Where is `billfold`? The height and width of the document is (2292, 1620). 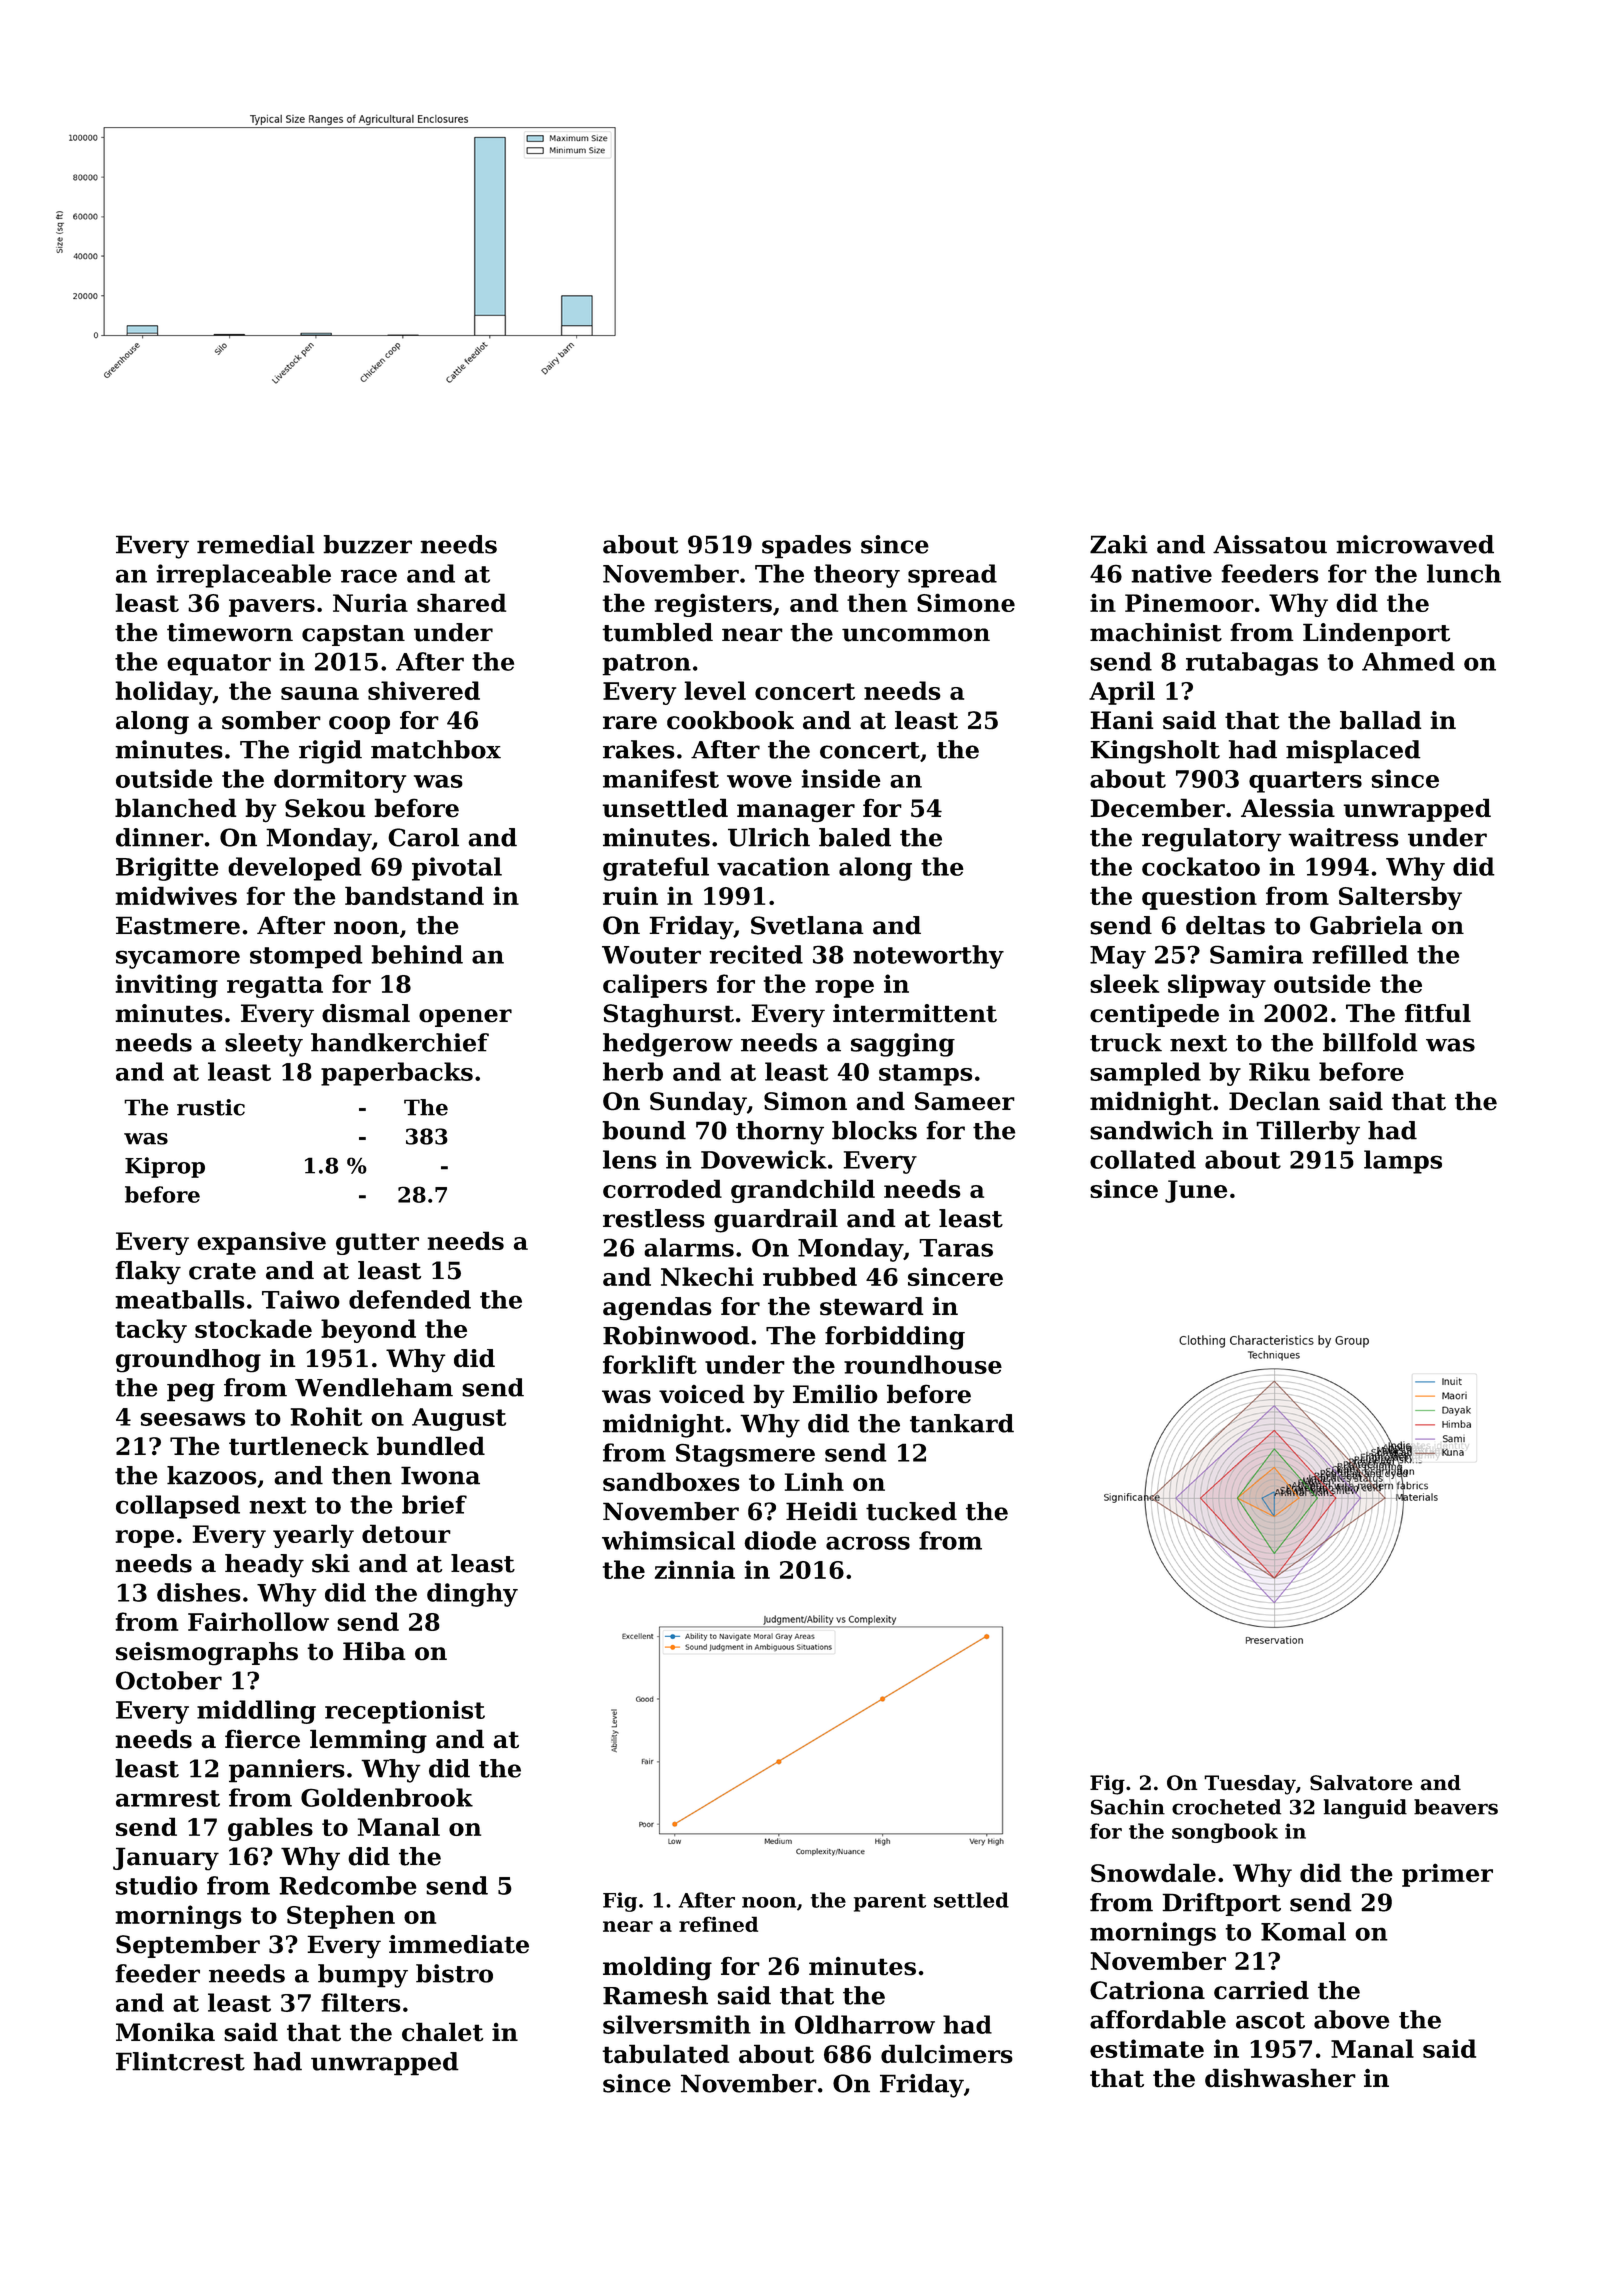 billfold is located at coordinates (1370, 1042).
